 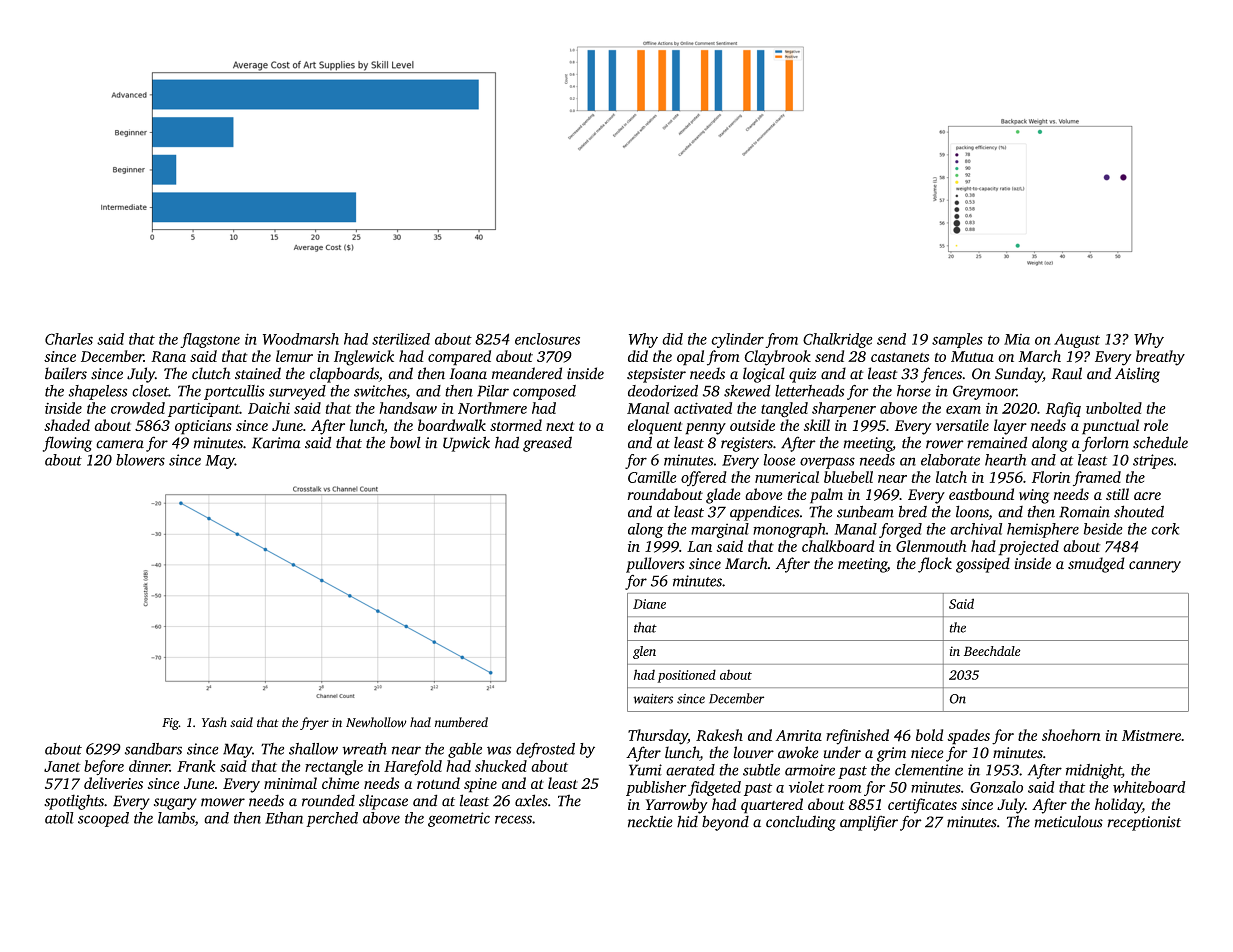 What do you see at coordinates (210, 340) in the page?
I see `flagstone` at bounding box center [210, 340].
